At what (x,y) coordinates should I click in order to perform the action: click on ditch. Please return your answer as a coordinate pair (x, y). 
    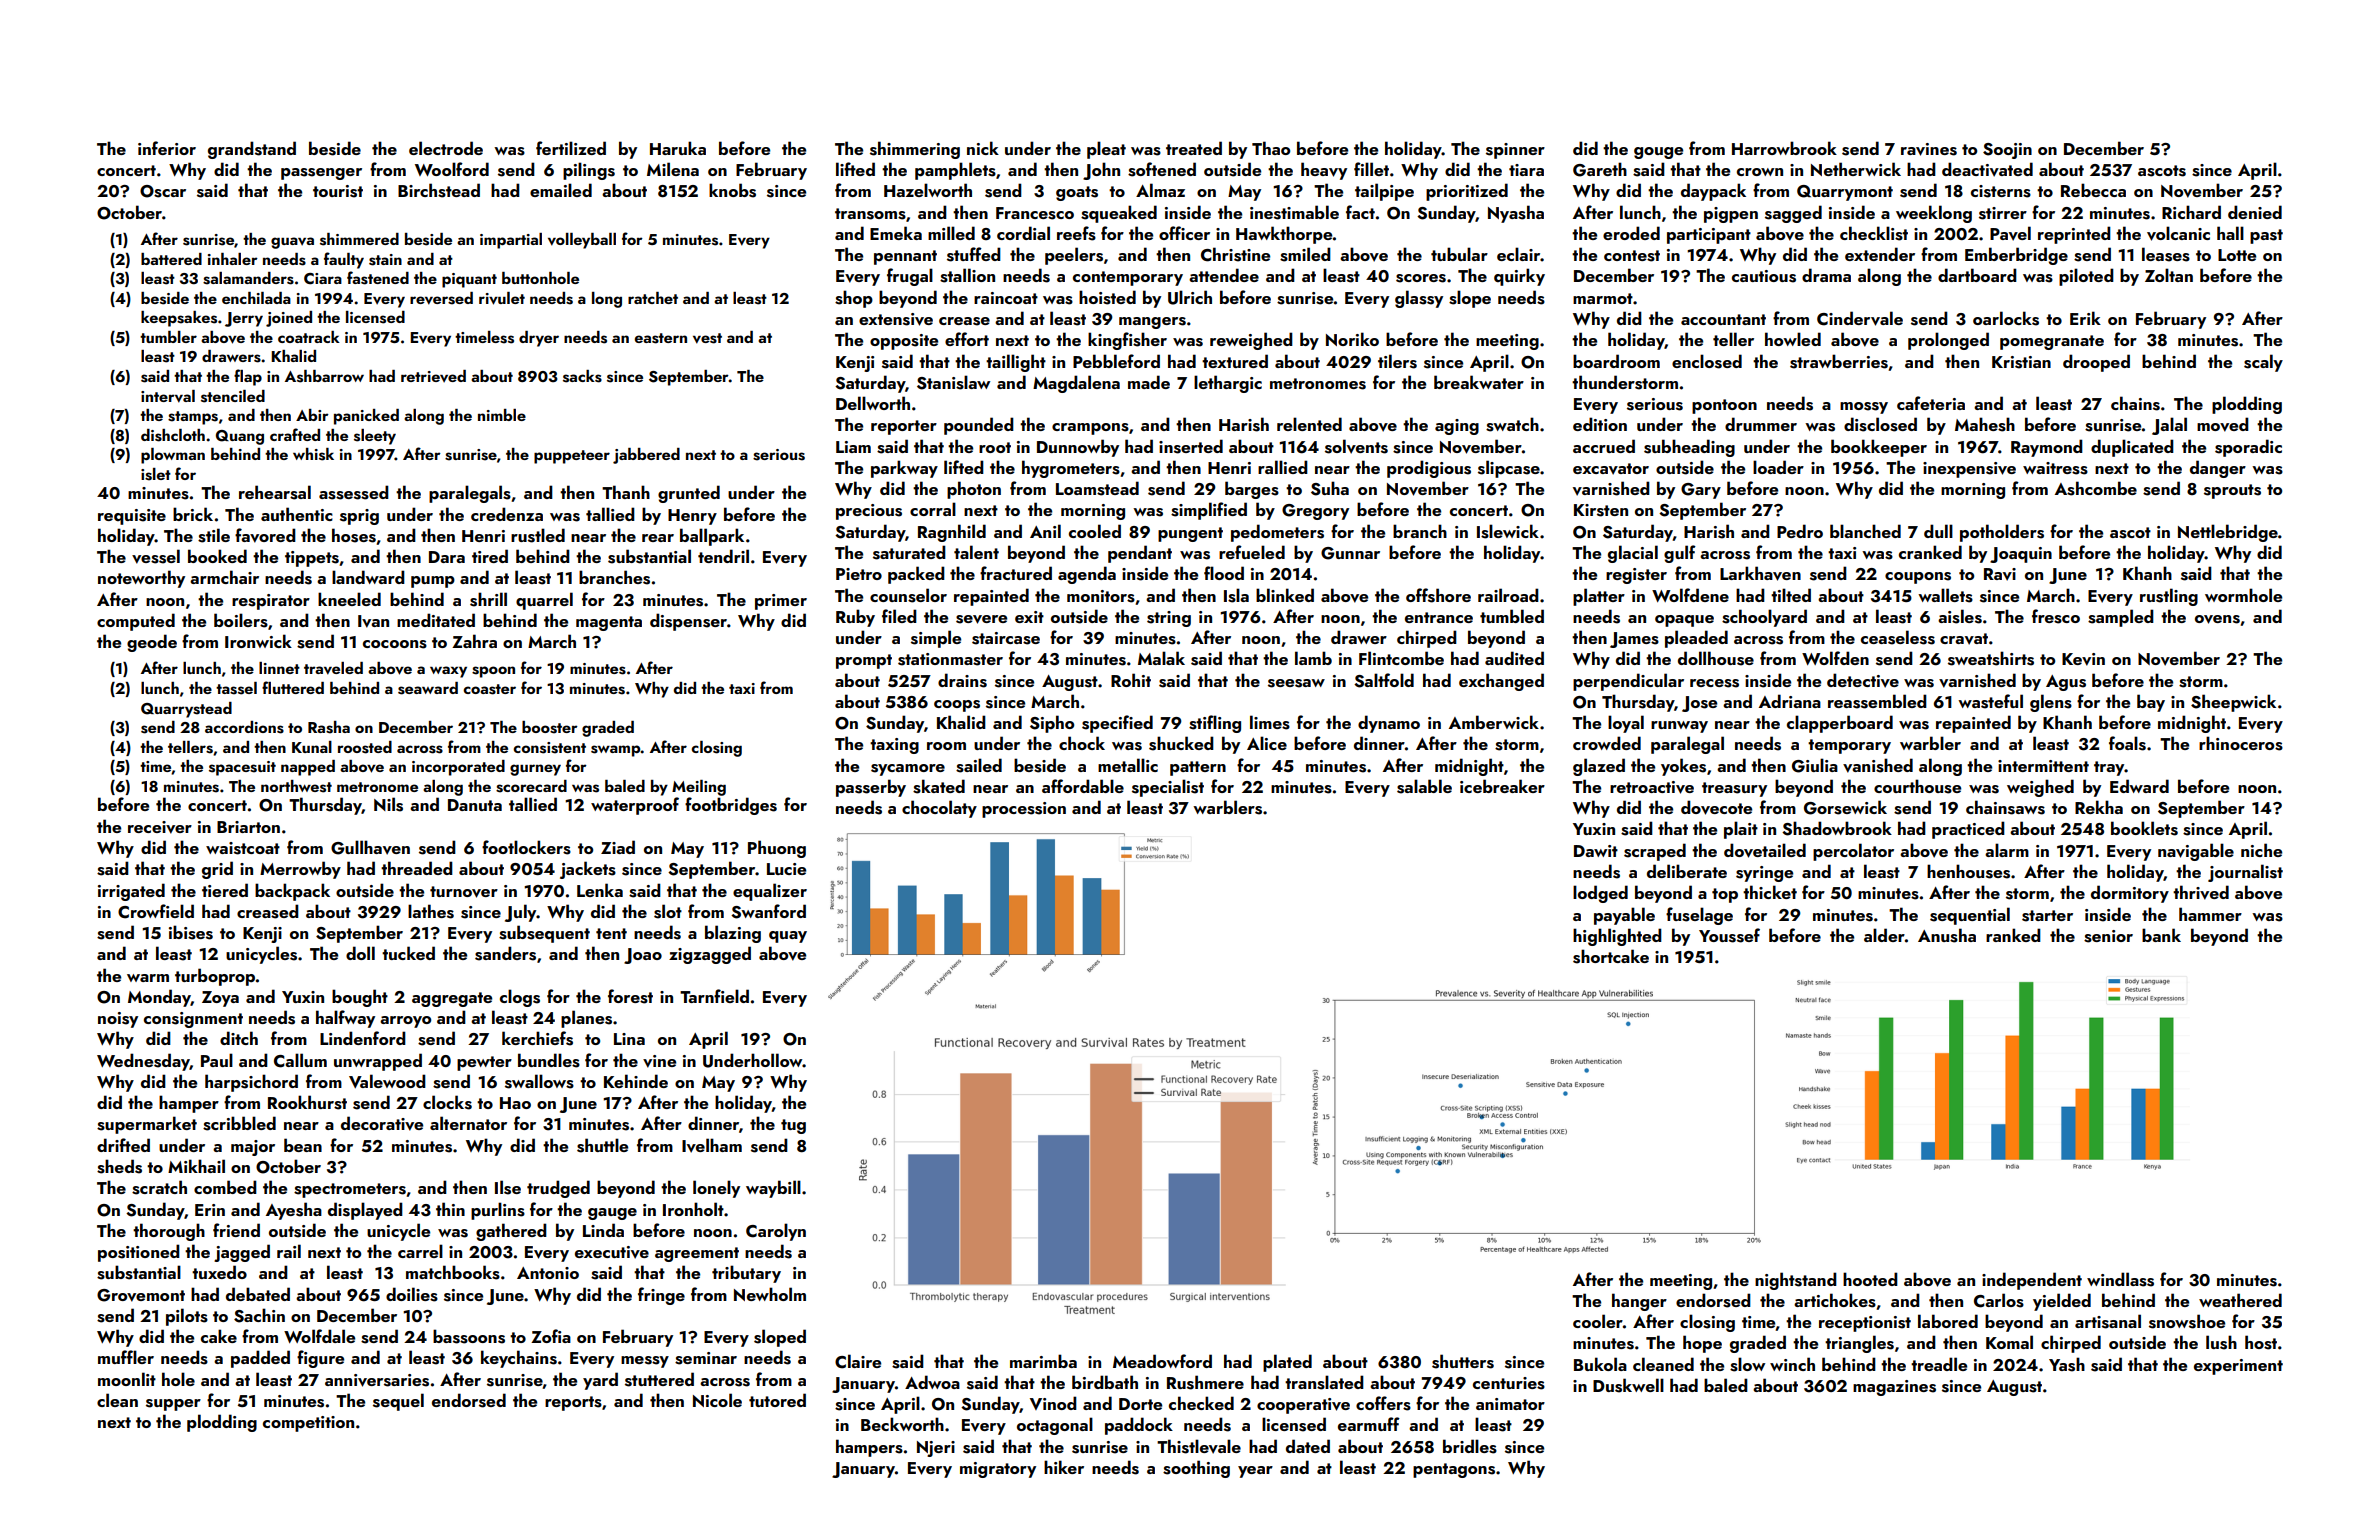
    Looking at the image, I should click on (239, 1038).
